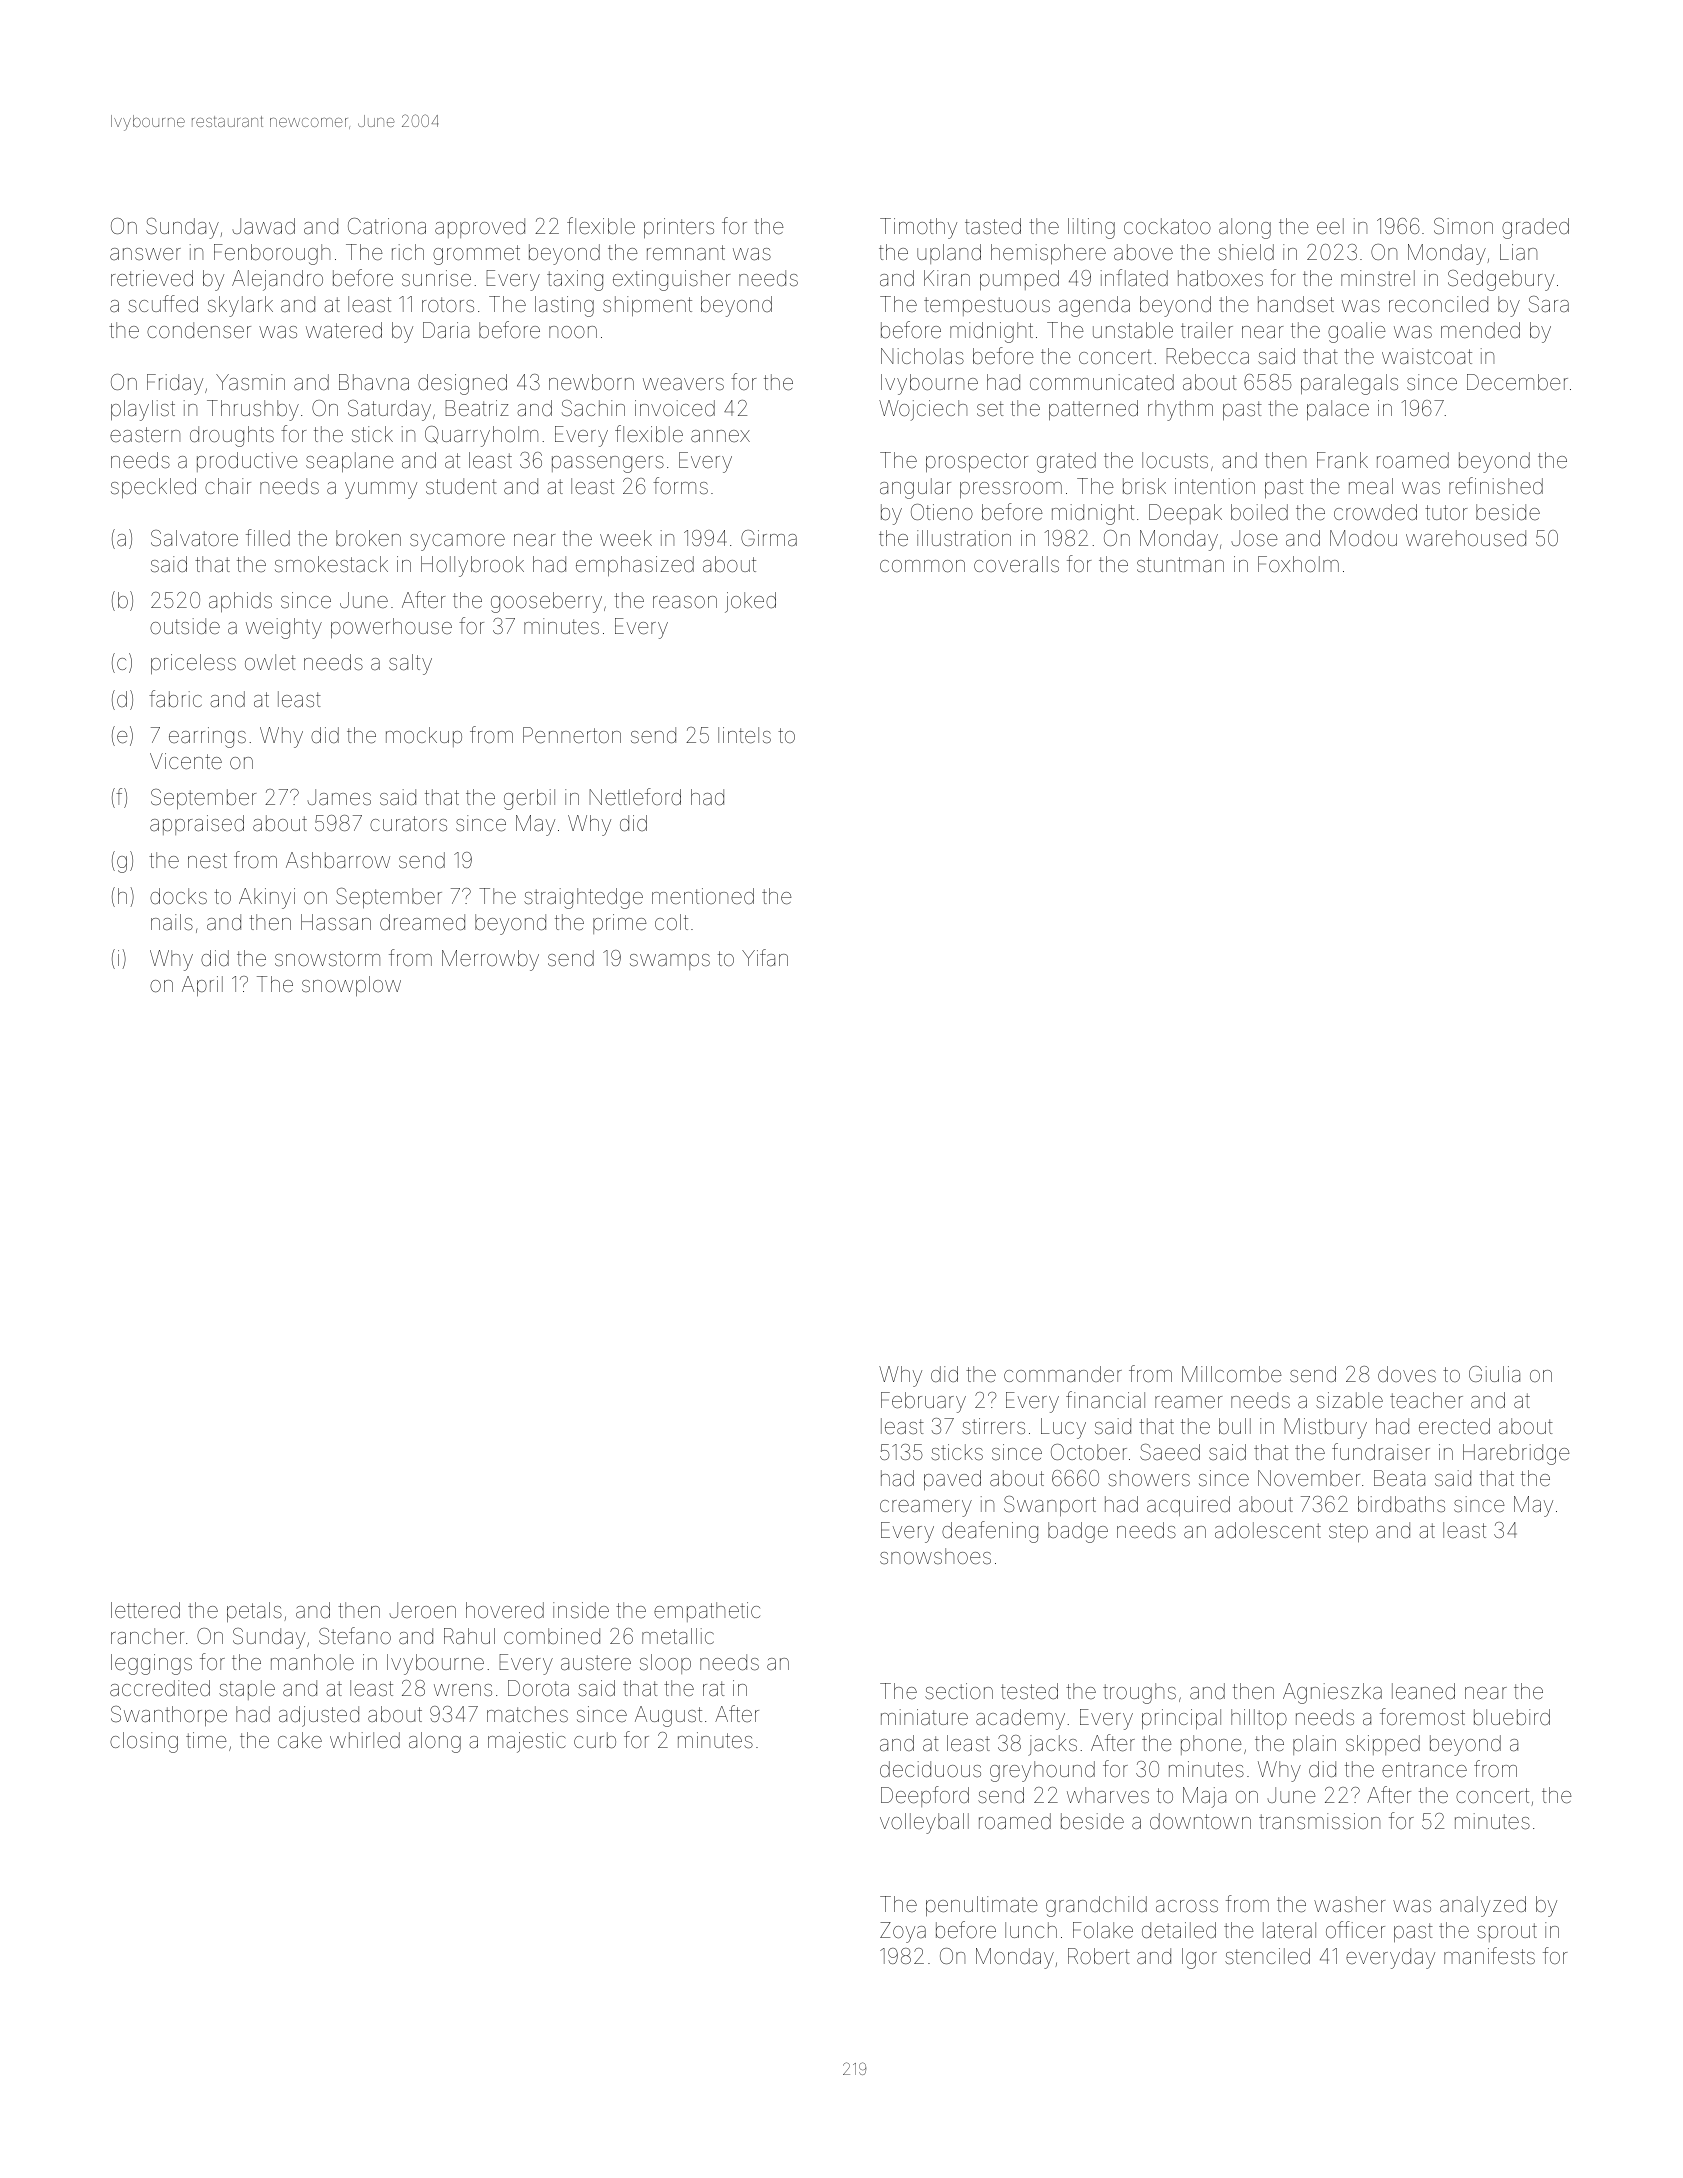 This screenshot has width=1683, height=2178. Describe the element at coordinates (202, 986) in the screenshot. I see `April` at that location.
